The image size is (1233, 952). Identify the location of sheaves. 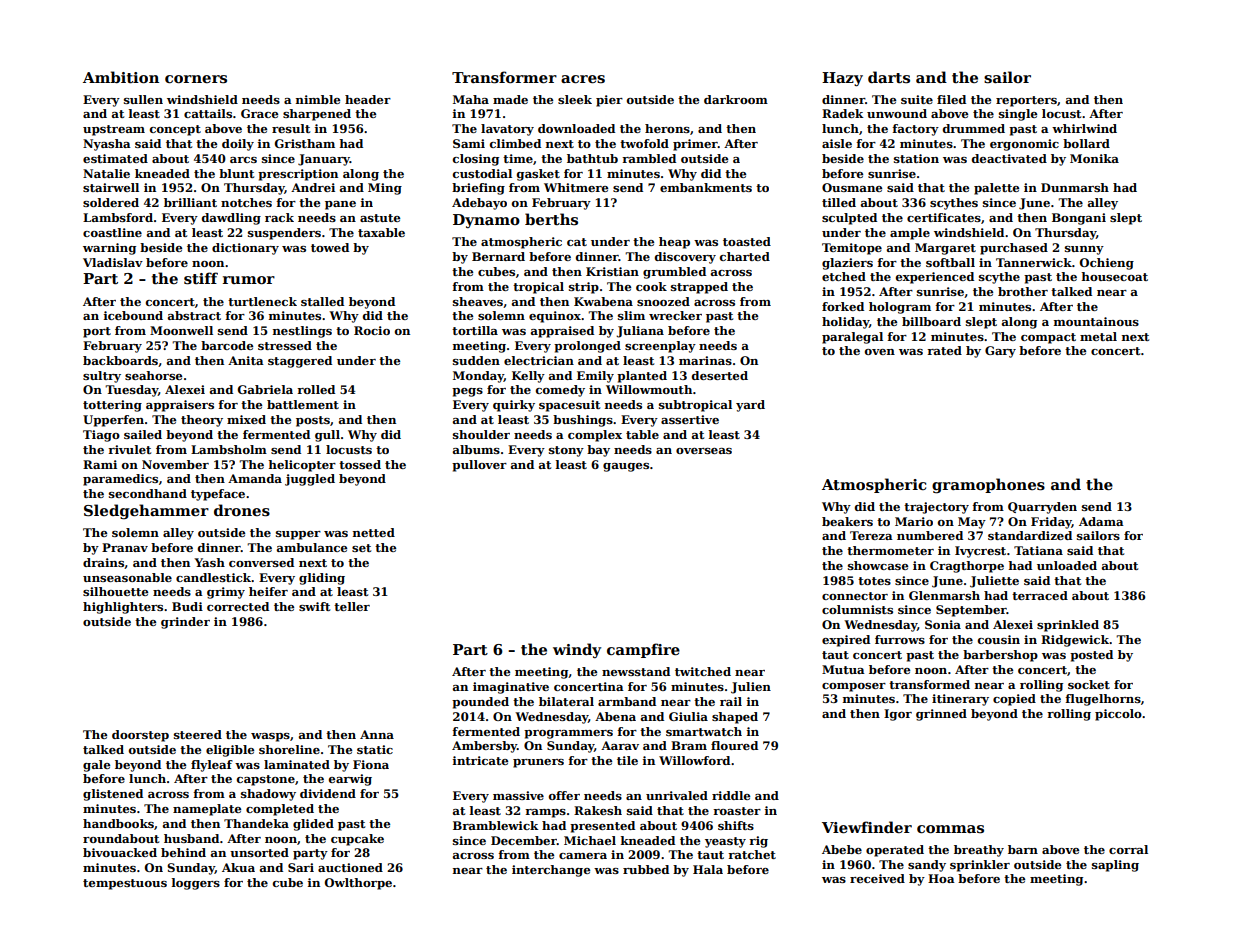
(478, 301).
